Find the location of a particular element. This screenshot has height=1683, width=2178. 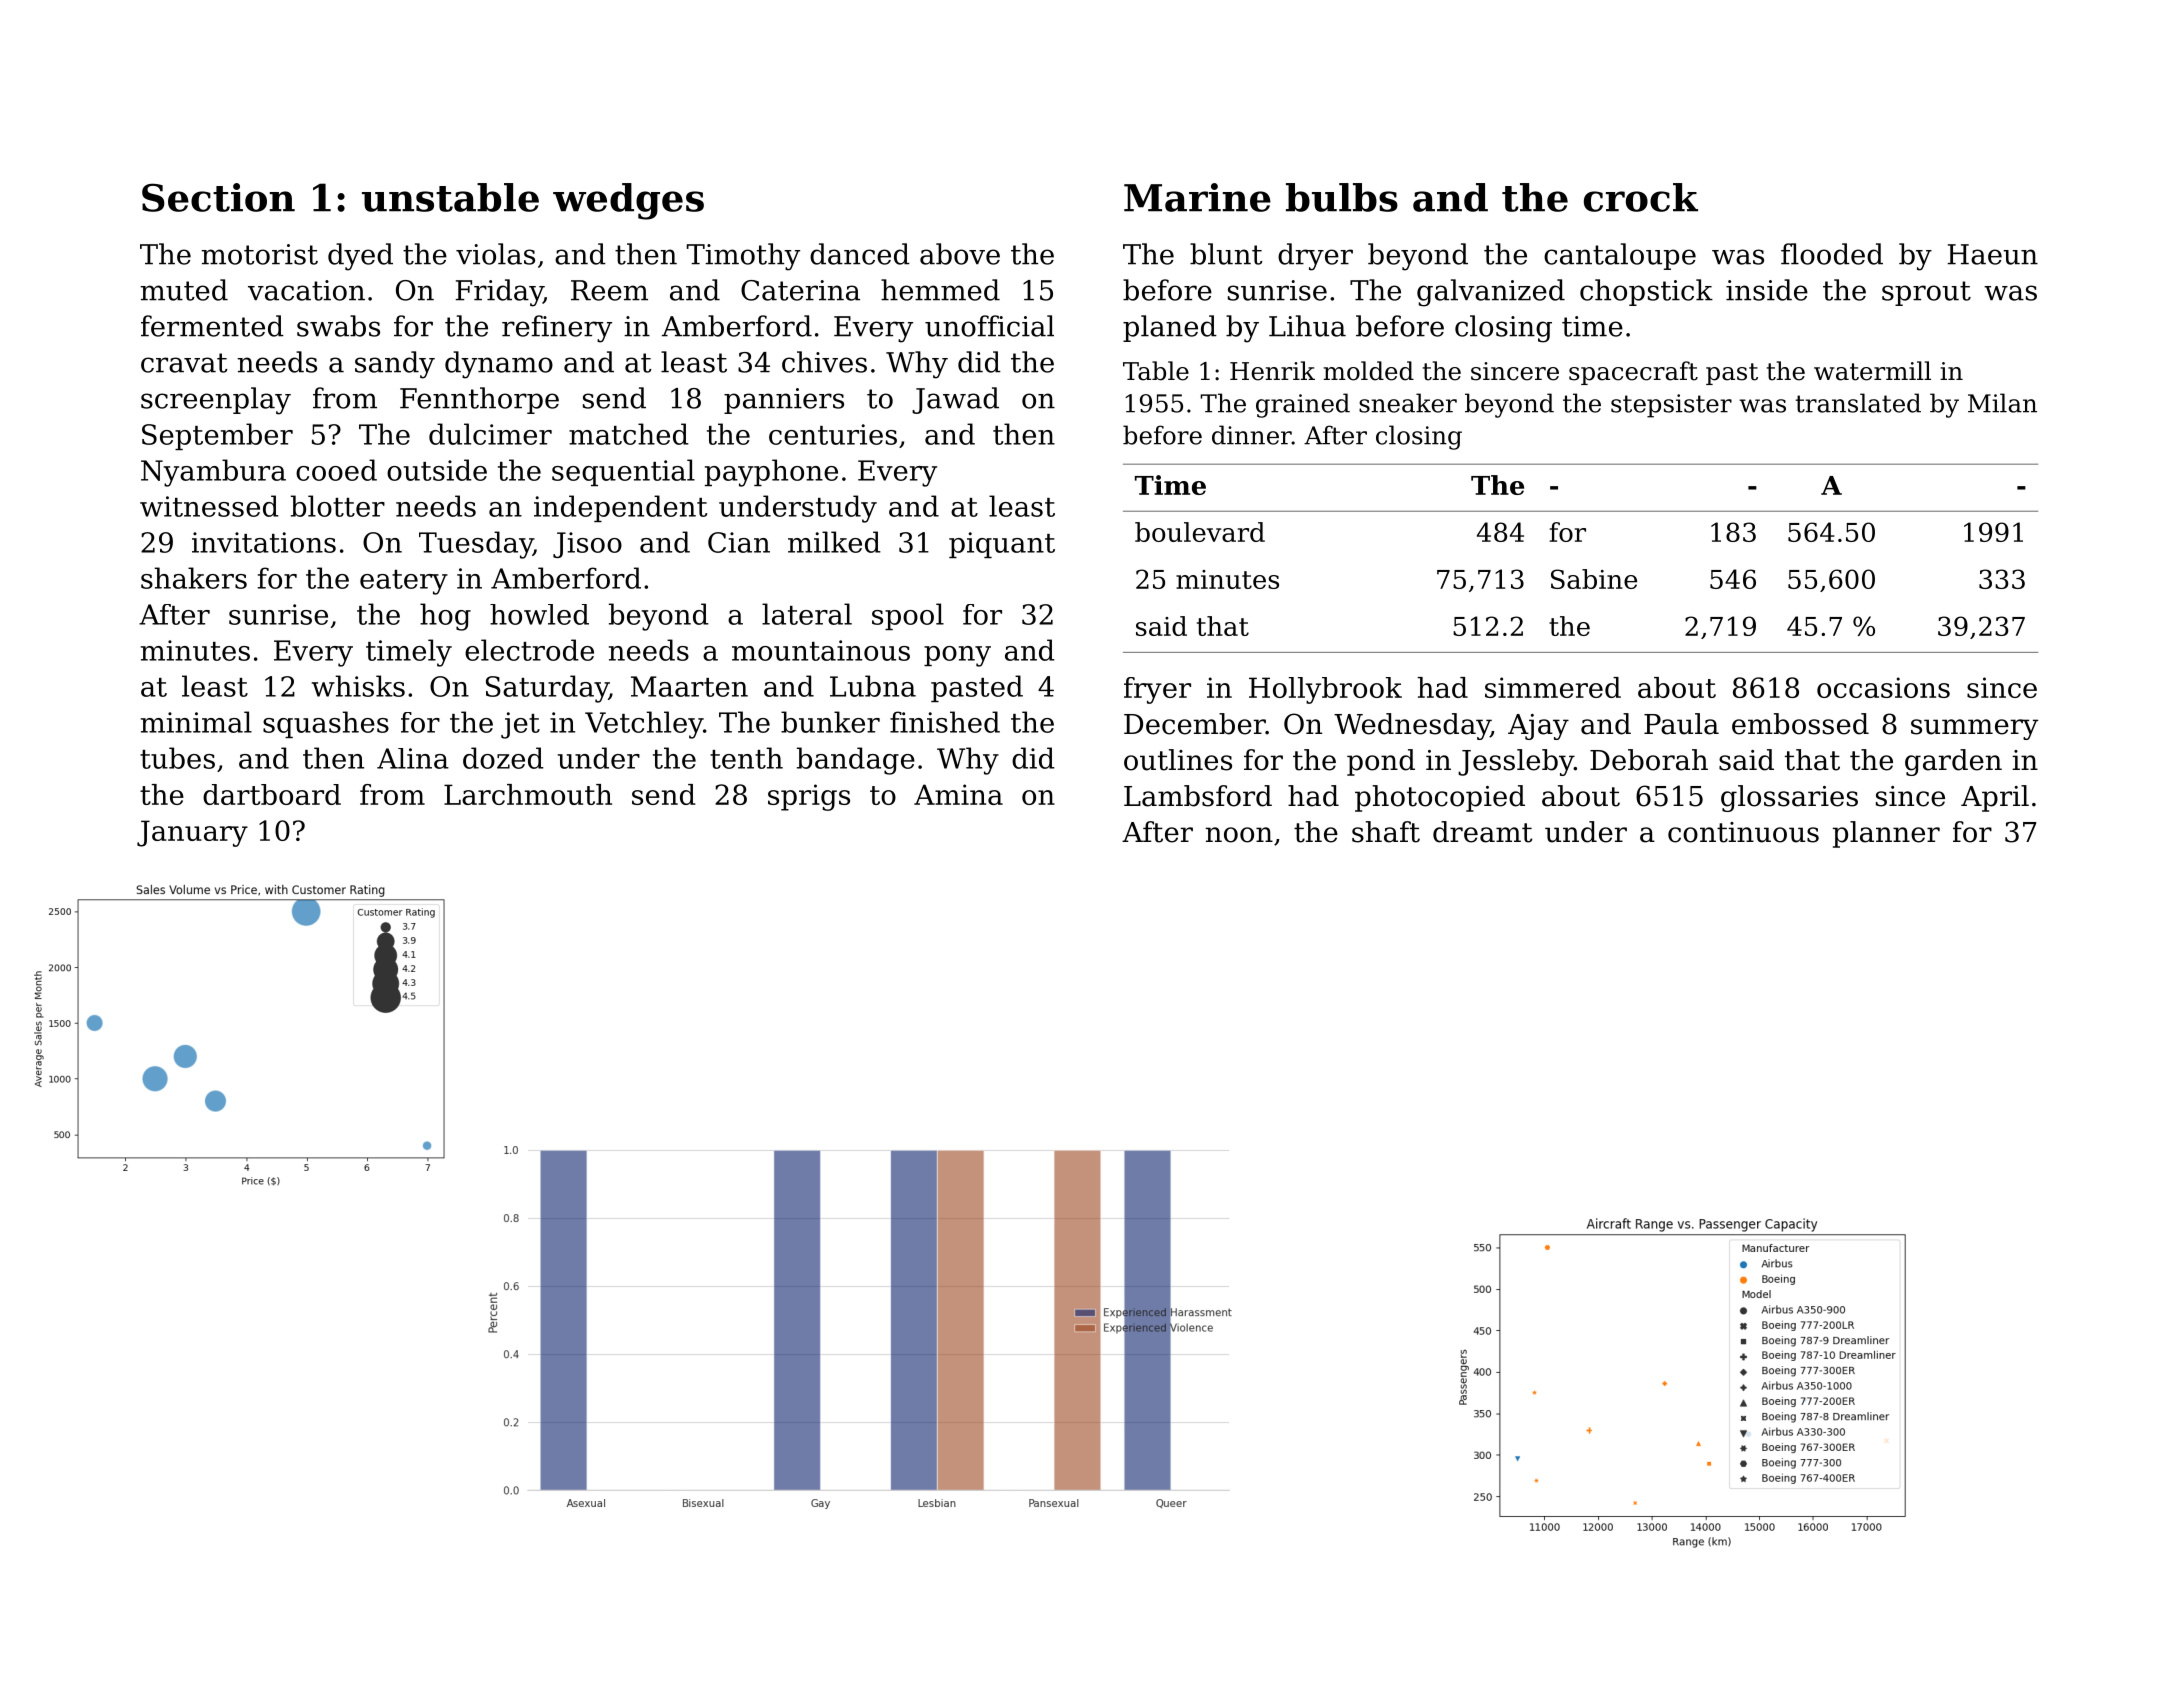

shakers is located at coordinates (194, 578).
